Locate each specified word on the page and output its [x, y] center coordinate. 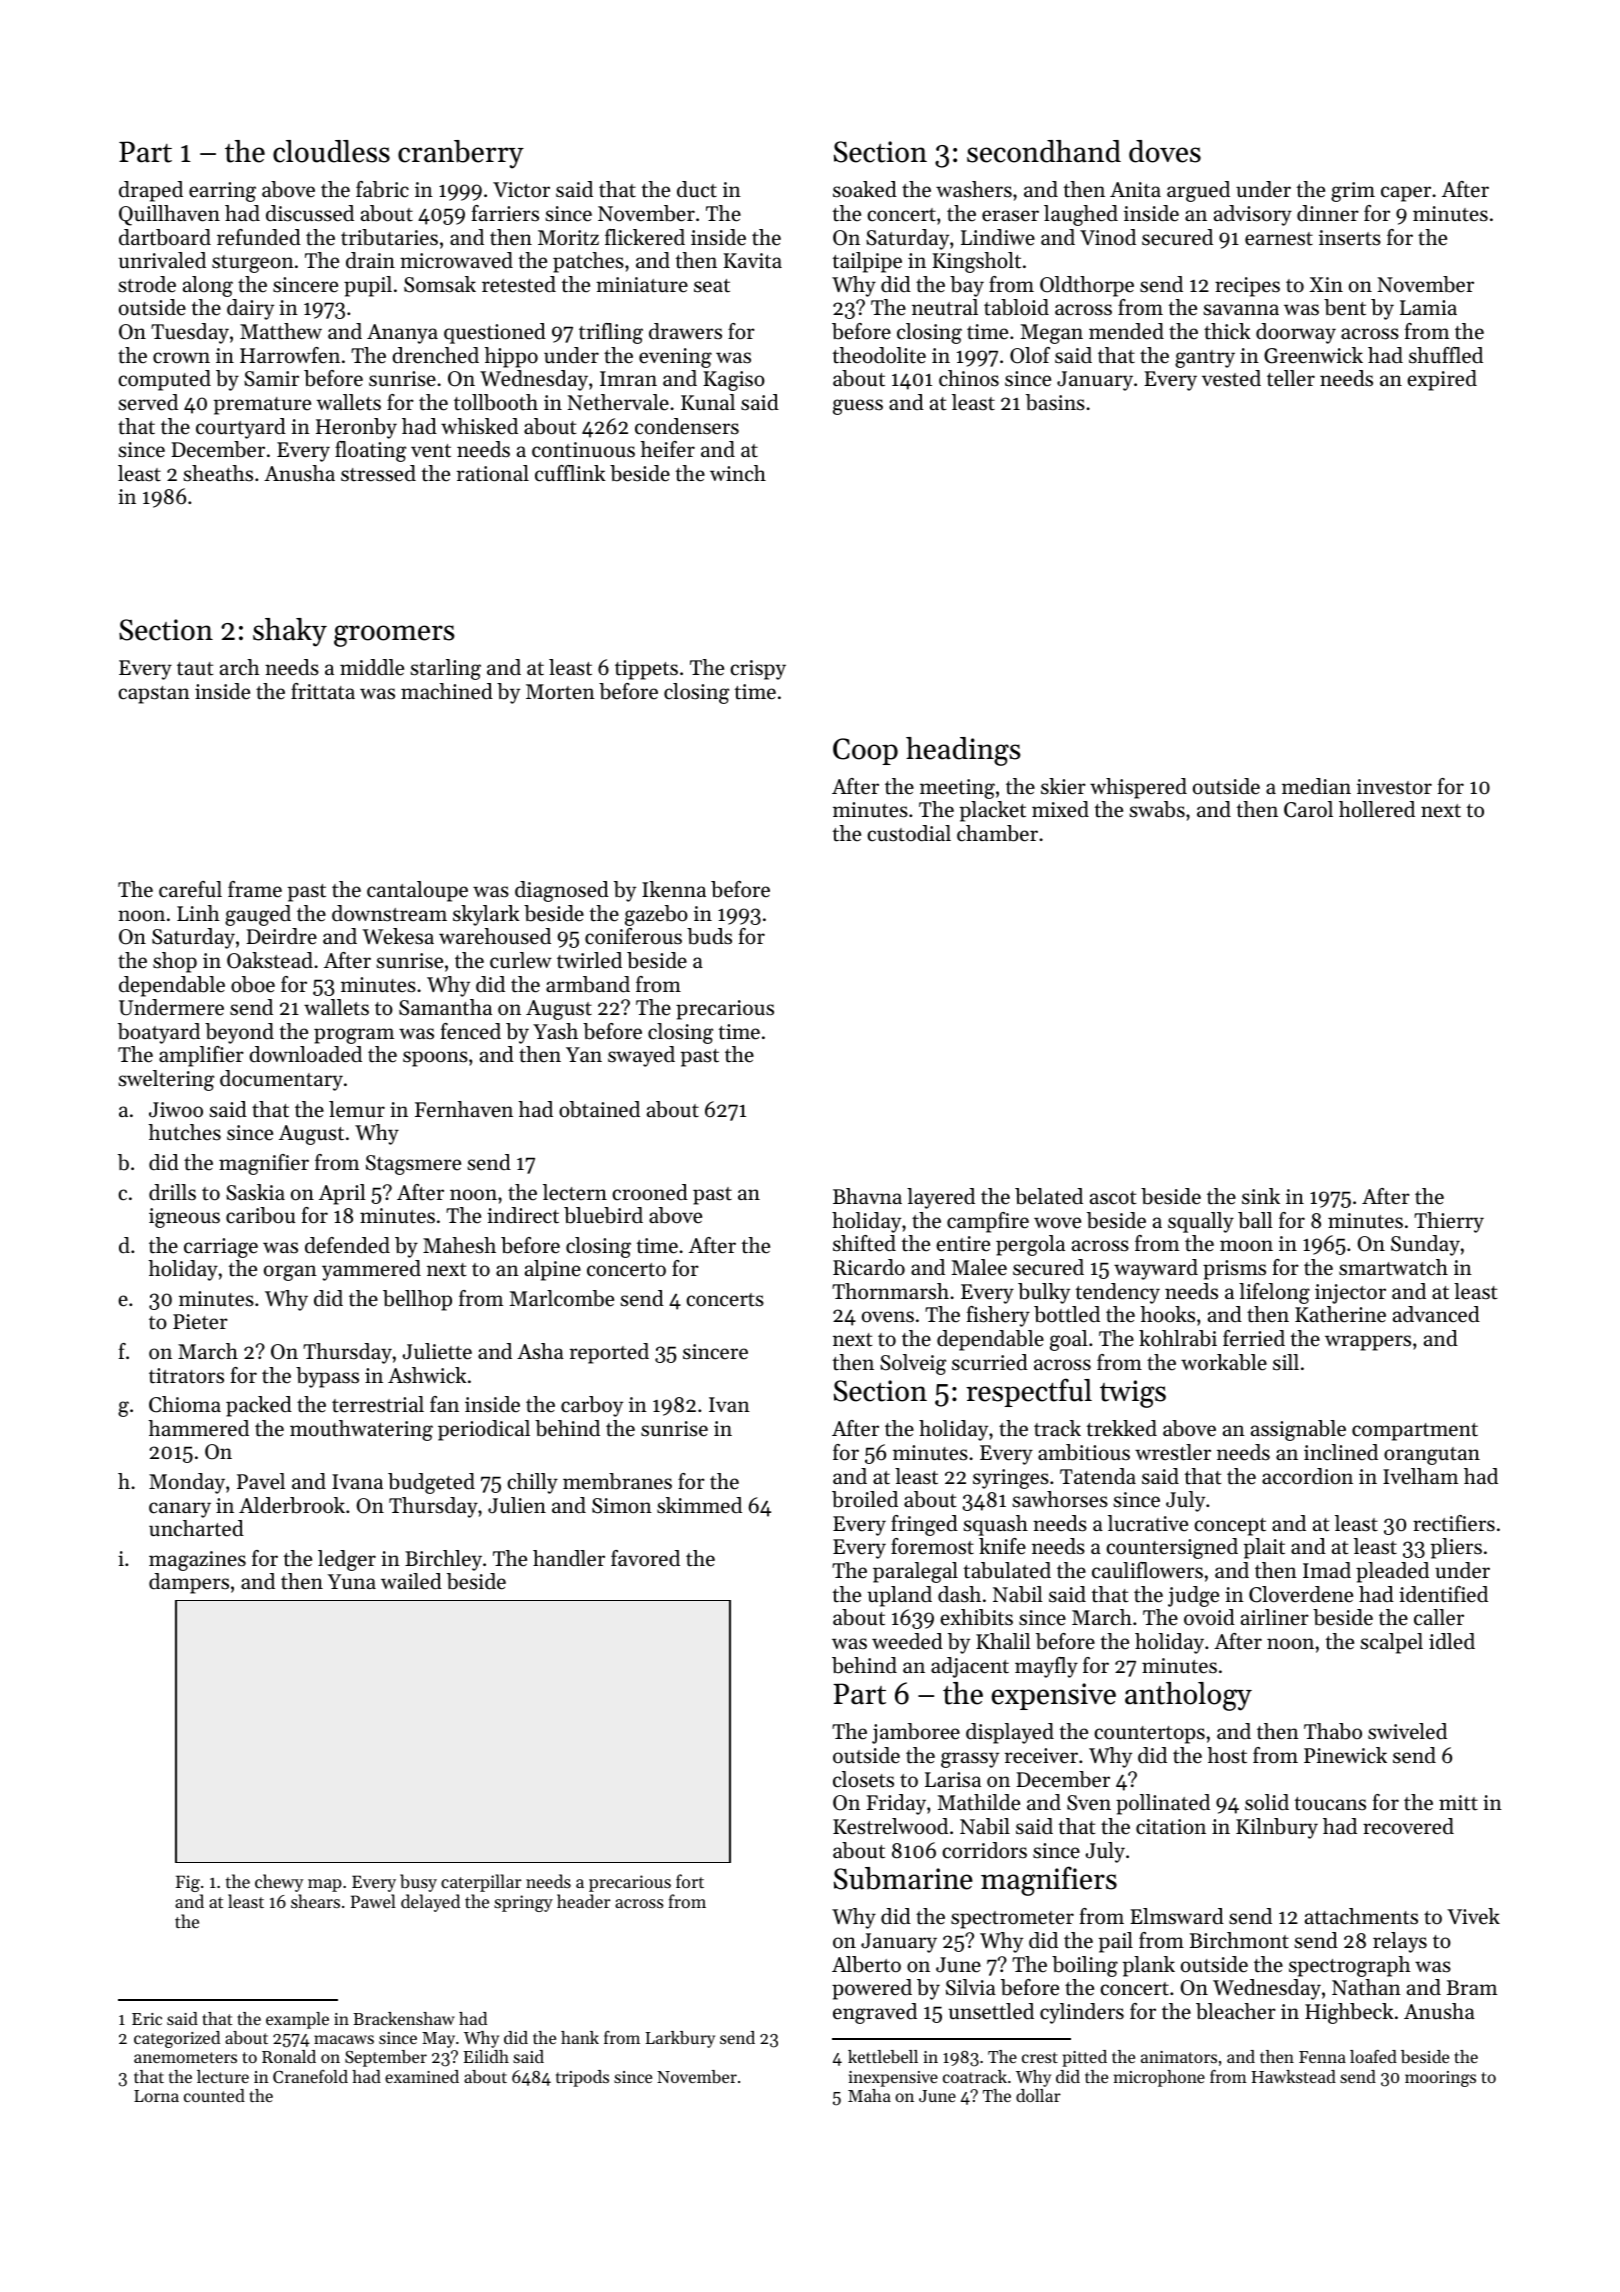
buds [709, 936]
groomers [394, 636]
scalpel [1391, 1643]
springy [523, 1903]
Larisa [953, 1780]
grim [1353, 192]
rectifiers [1454, 1523]
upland [899, 1596]
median [1316, 786]
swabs [1157, 809]
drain [370, 260]
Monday [187, 1483]
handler [569, 1558]
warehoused [495, 936]
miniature [642, 285]
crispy [758, 670]
